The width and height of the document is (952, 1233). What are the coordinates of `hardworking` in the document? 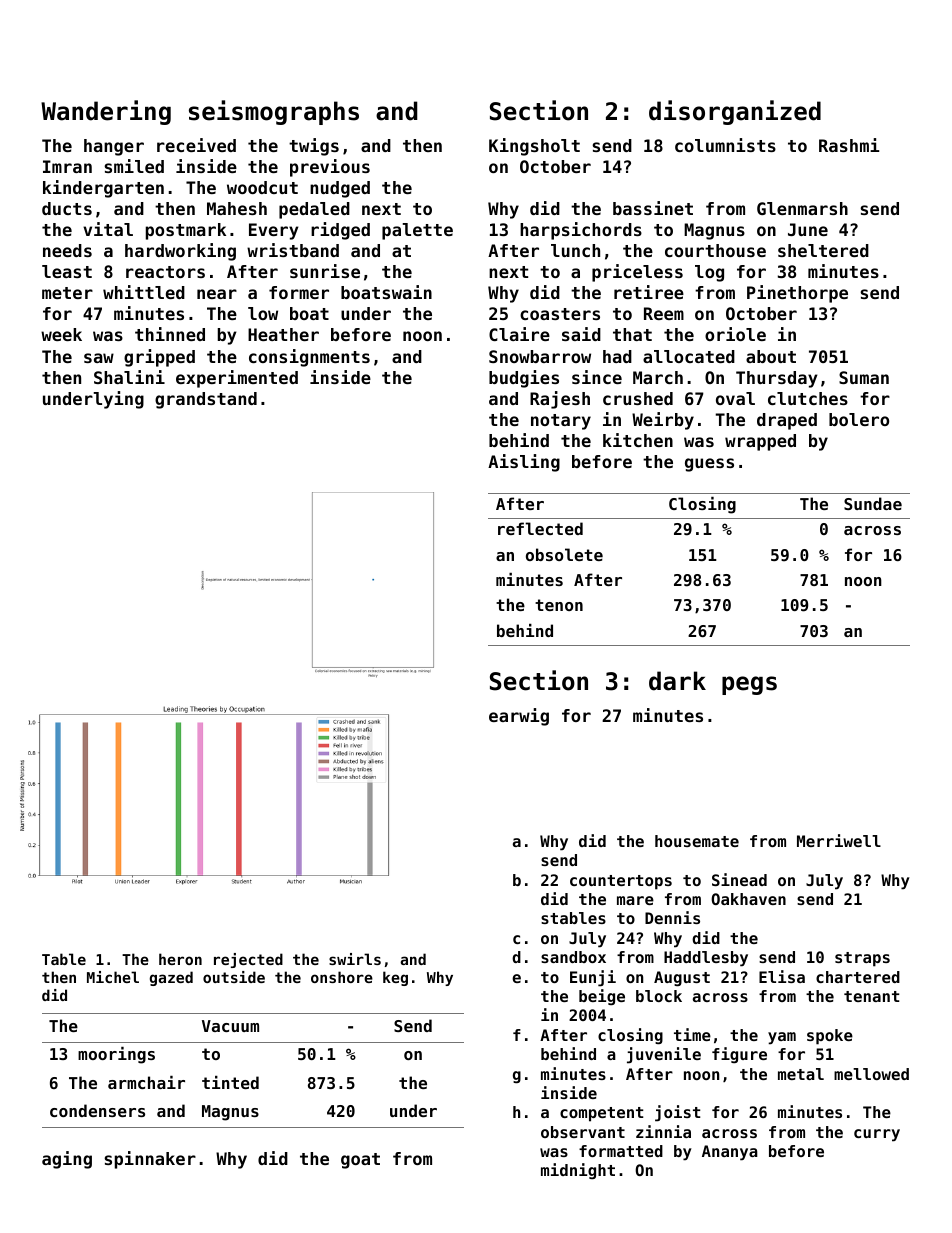 It's located at (180, 252).
